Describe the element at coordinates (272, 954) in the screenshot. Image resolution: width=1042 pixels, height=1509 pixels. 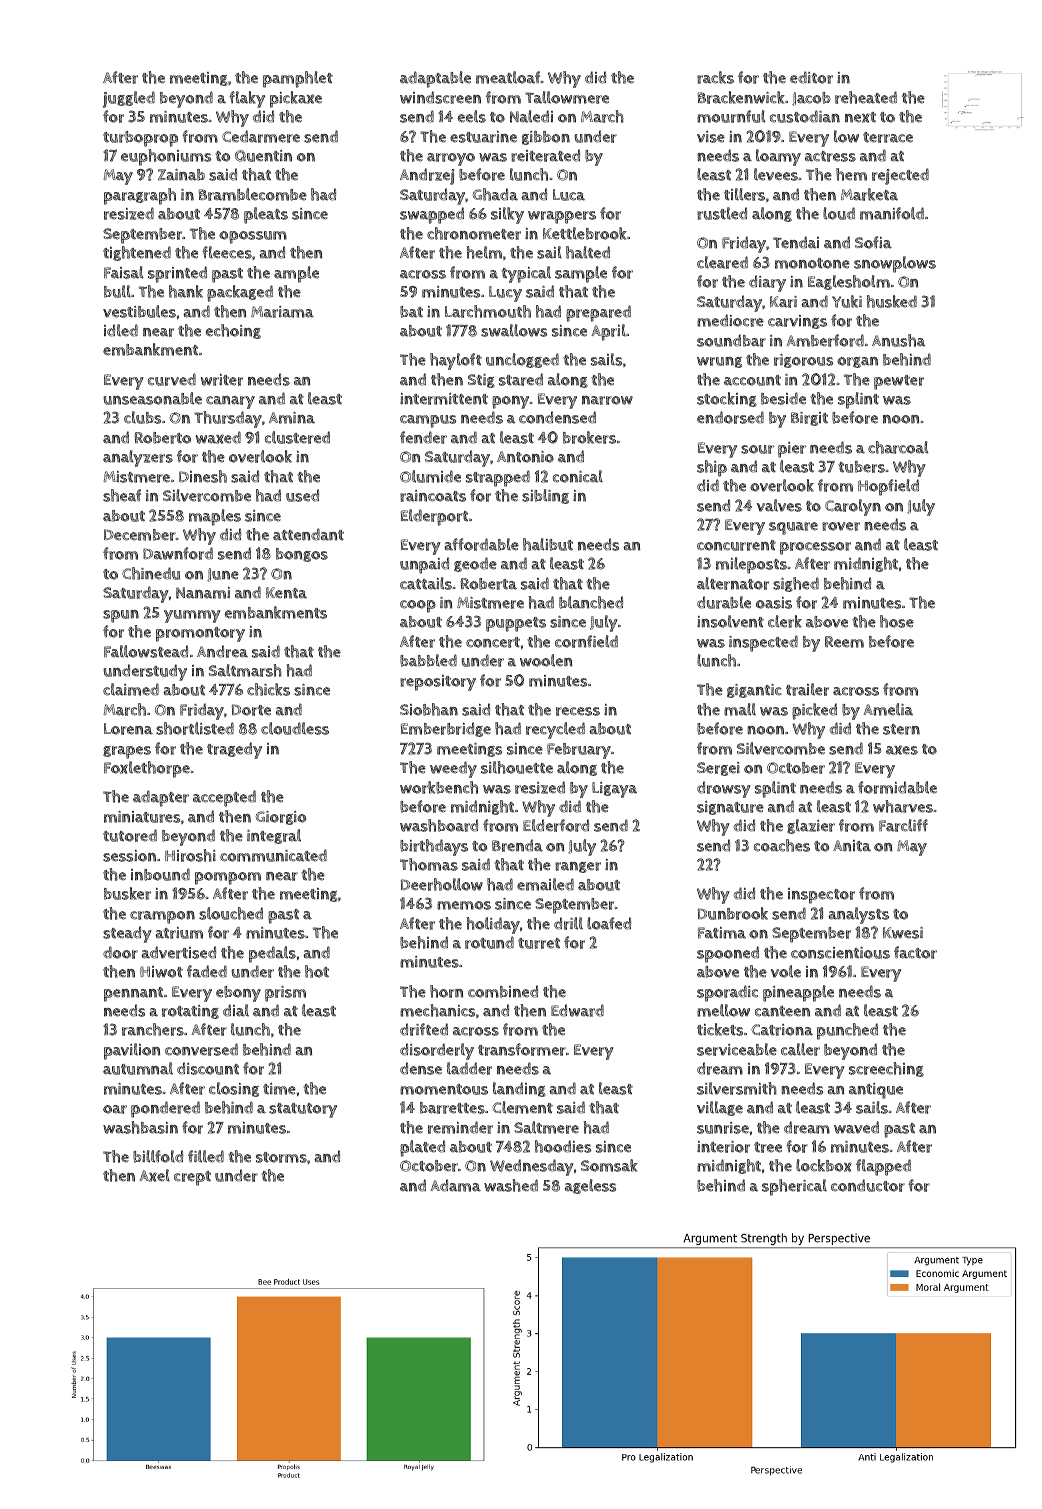
I see `pedals` at that location.
